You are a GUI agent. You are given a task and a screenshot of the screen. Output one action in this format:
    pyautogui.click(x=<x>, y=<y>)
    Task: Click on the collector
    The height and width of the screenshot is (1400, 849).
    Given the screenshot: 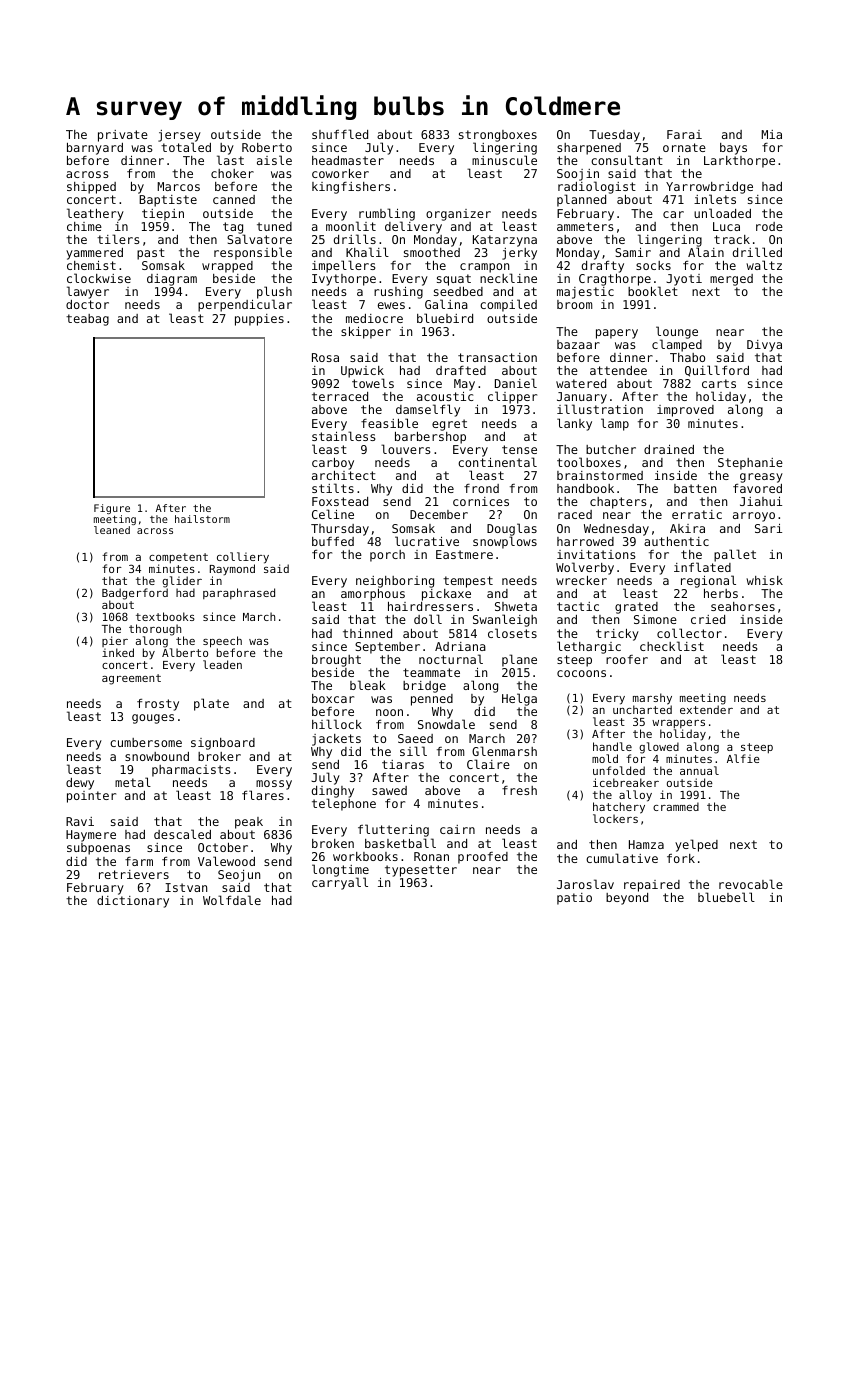 What is the action you would take?
    pyautogui.click(x=689, y=633)
